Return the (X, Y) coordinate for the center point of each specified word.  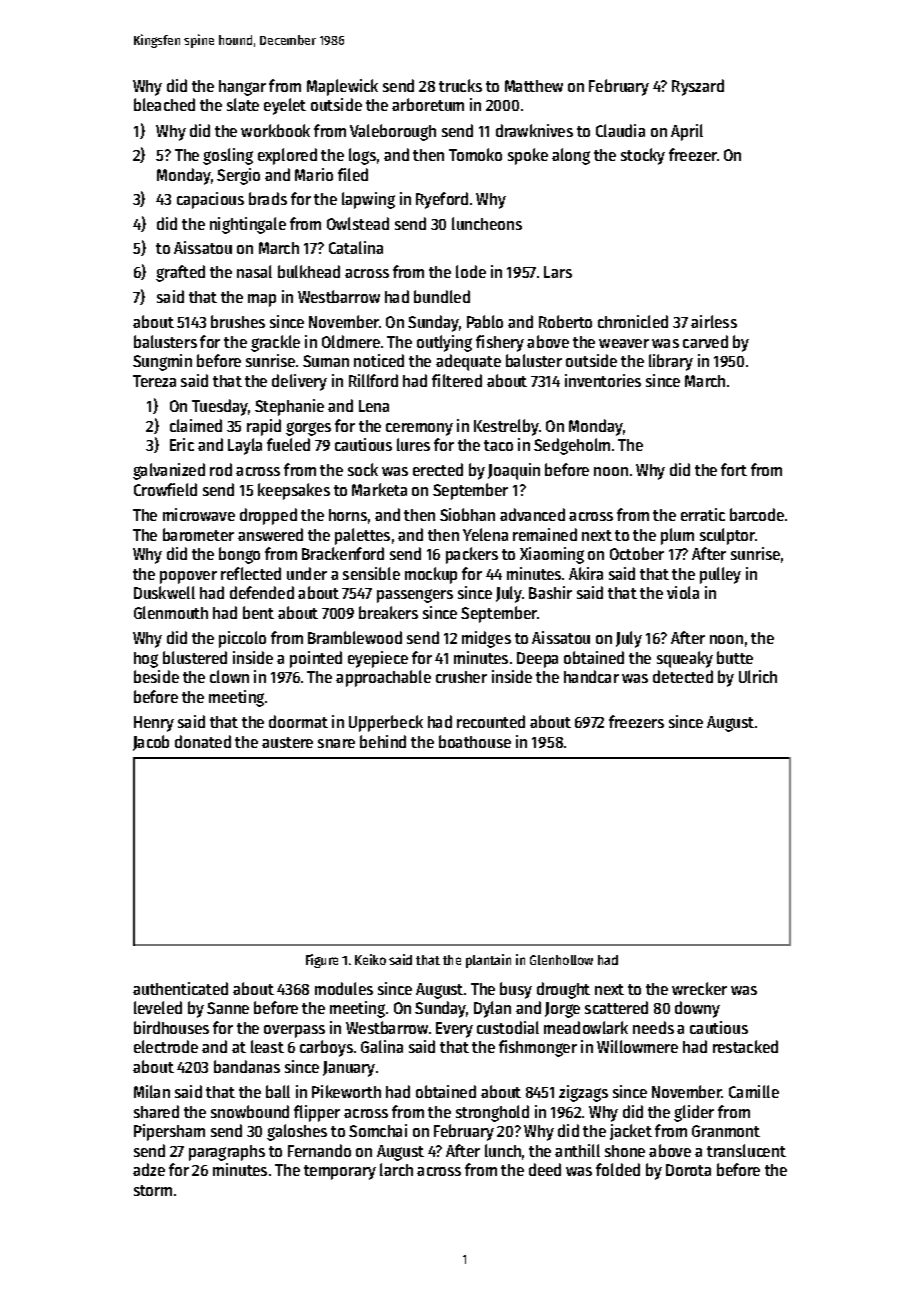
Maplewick (342, 87)
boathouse (475, 741)
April (687, 132)
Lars (558, 272)
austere (287, 742)
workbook (275, 130)
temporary (340, 1172)
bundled (442, 296)
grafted (180, 273)
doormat (298, 721)
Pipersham (169, 1132)
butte (735, 657)
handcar (591, 676)
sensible (371, 573)
